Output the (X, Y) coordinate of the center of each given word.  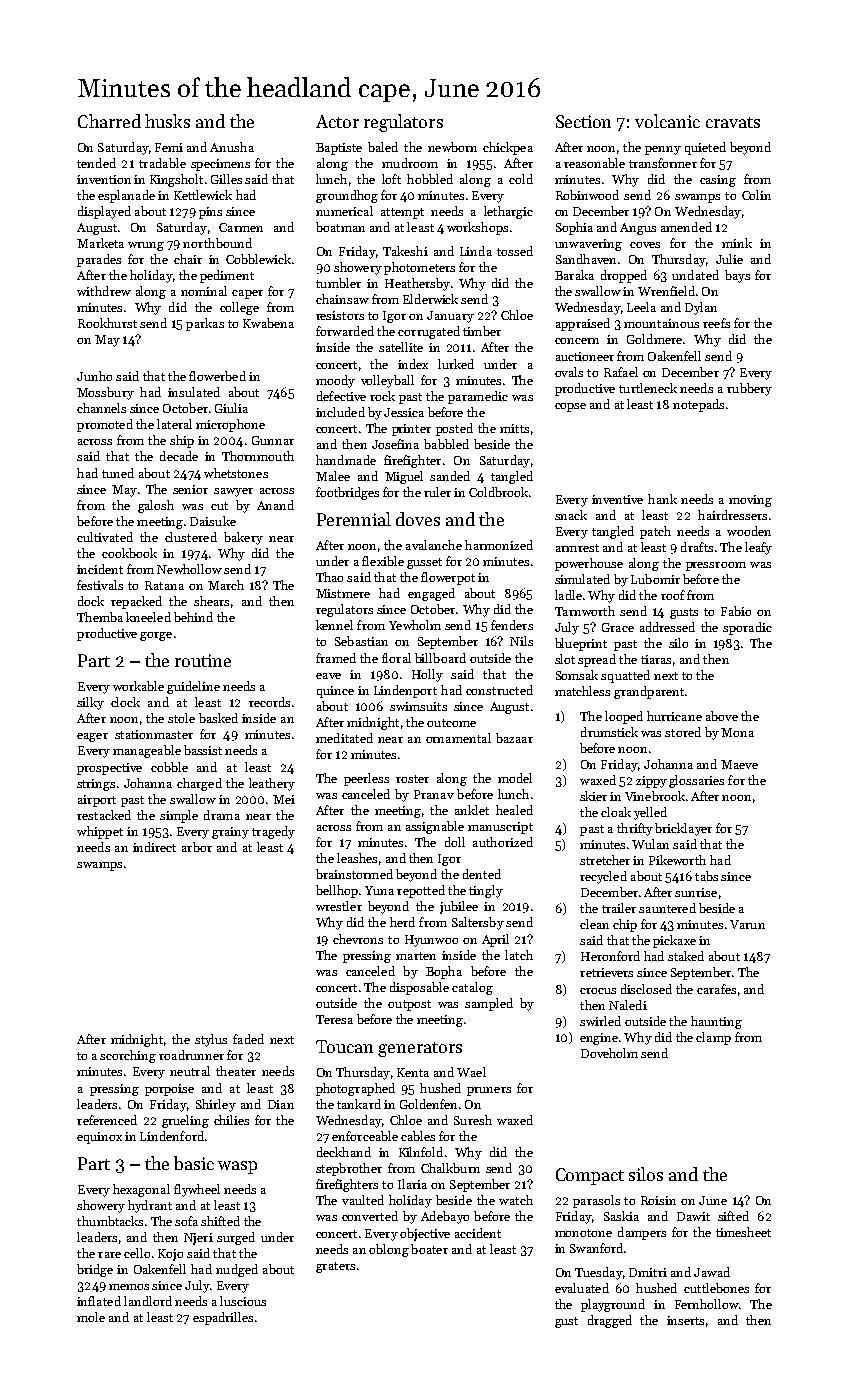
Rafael (621, 372)
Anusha (232, 147)
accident (478, 1233)
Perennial (354, 519)
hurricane (674, 716)
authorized (503, 842)
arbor (197, 847)
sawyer (233, 492)
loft (391, 179)
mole (91, 1317)
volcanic (667, 121)
